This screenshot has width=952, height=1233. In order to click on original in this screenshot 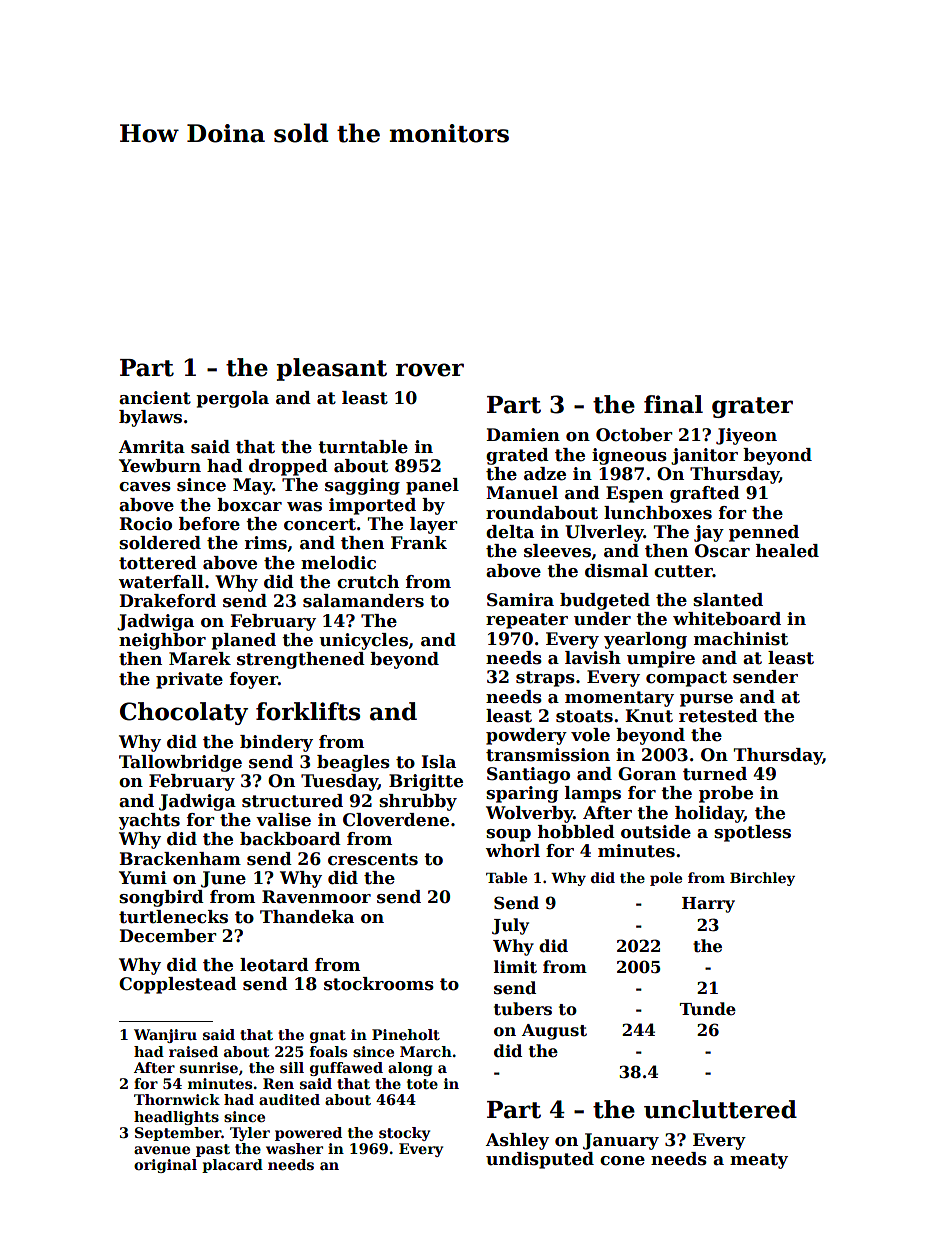, I will do `click(165, 1166)`.
